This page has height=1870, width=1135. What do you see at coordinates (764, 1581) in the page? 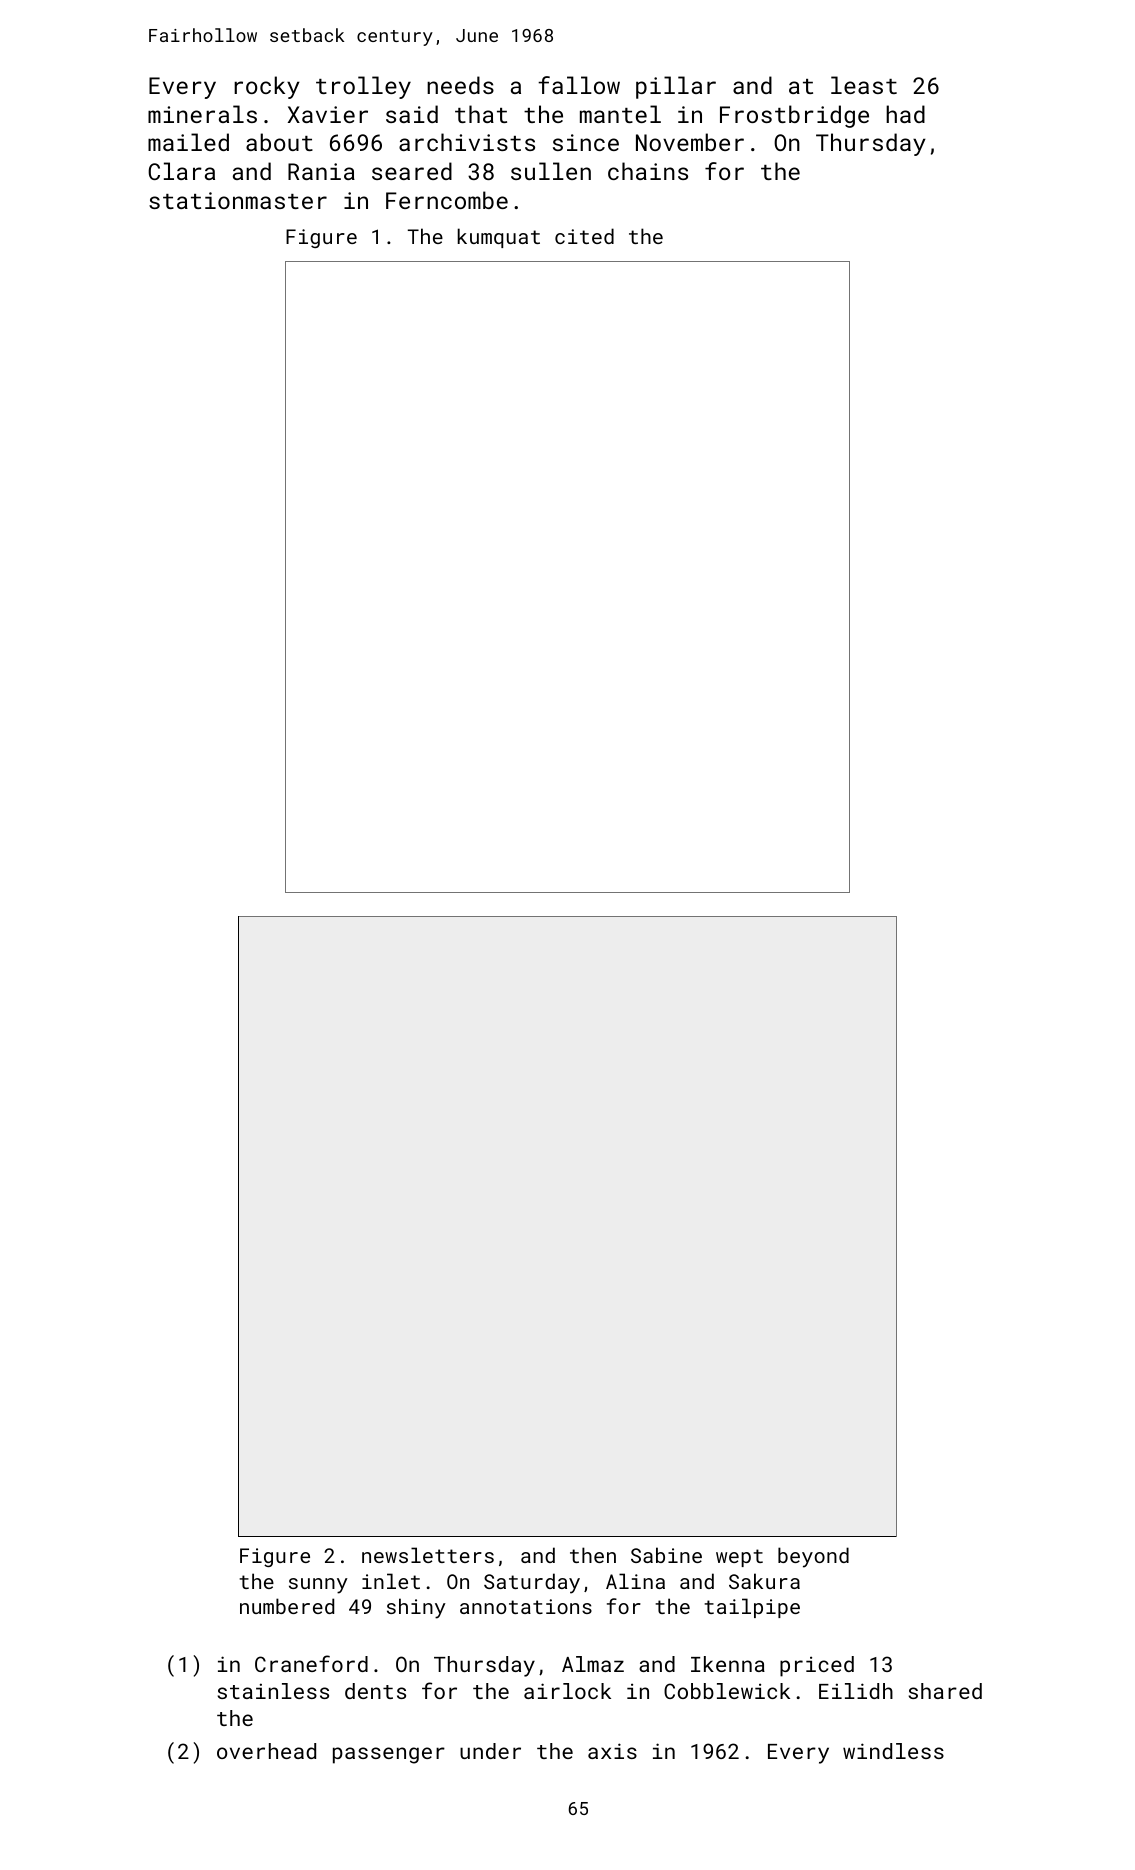
I see `Sakura` at bounding box center [764, 1581].
